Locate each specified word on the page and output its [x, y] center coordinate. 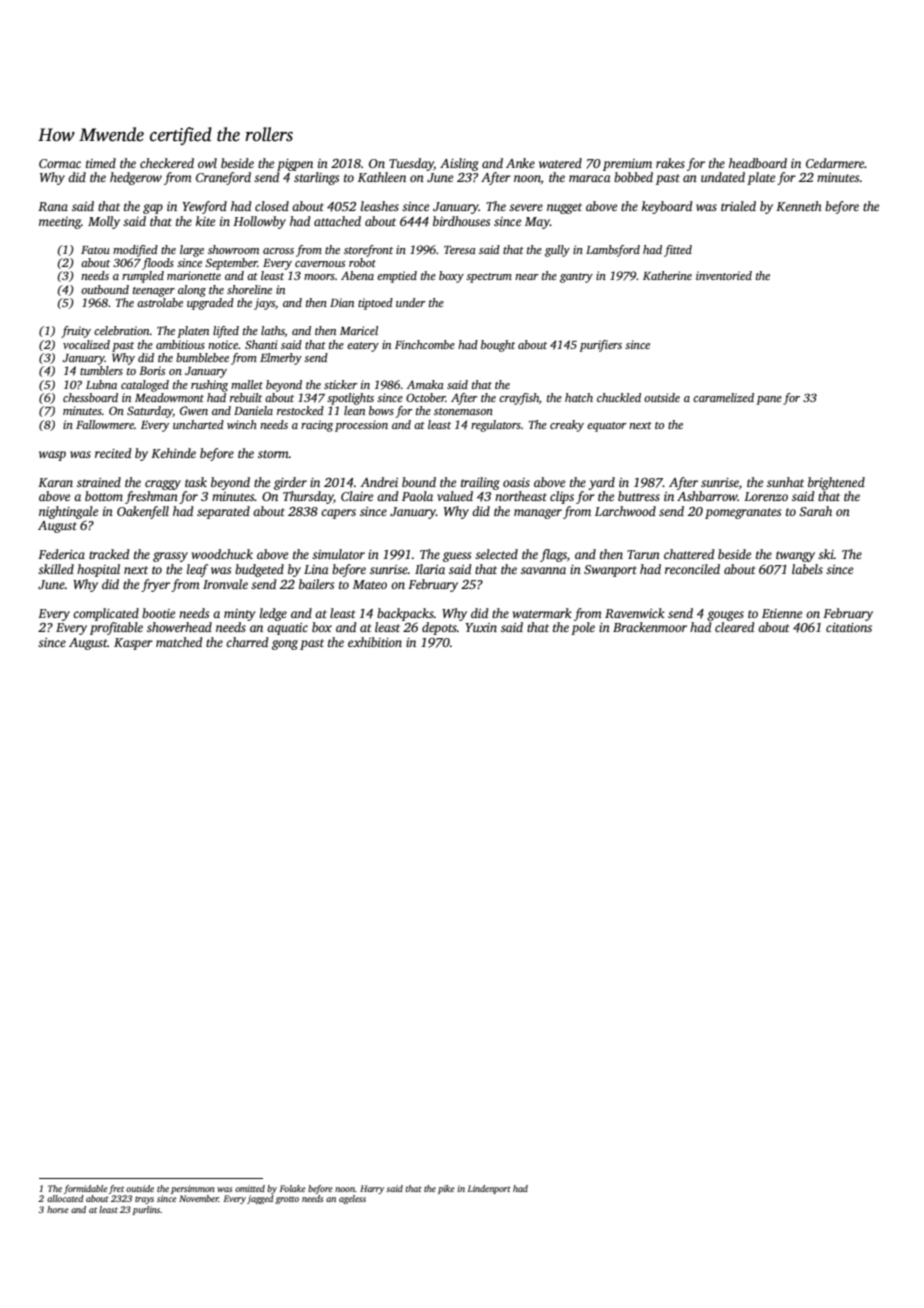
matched [179, 642]
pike [446, 1189]
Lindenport [489, 1189]
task [196, 482]
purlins [146, 1210]
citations [849, 627]
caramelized [723, 397]
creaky [567, 426]
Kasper [133, 644]
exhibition [375, 642]
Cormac [60, 163]
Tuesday [411, 164]
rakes [670, 163]
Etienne [782, 613]
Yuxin [481, 627]
